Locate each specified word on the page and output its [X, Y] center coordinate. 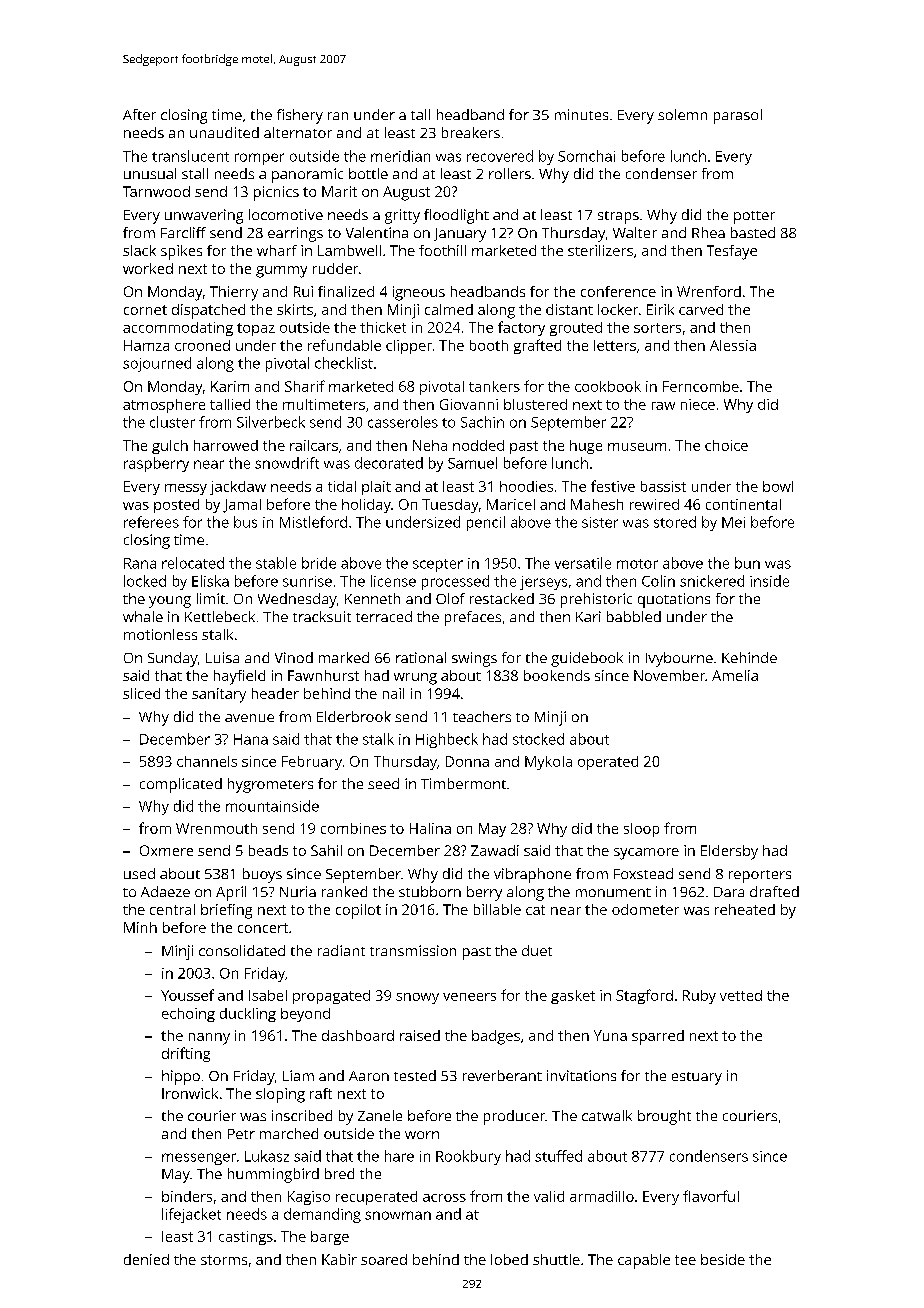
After [139, 114]
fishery [300, 116]
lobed [509, 1259]
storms [224, 1260]
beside [723, 1259]
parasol [738, 116]
